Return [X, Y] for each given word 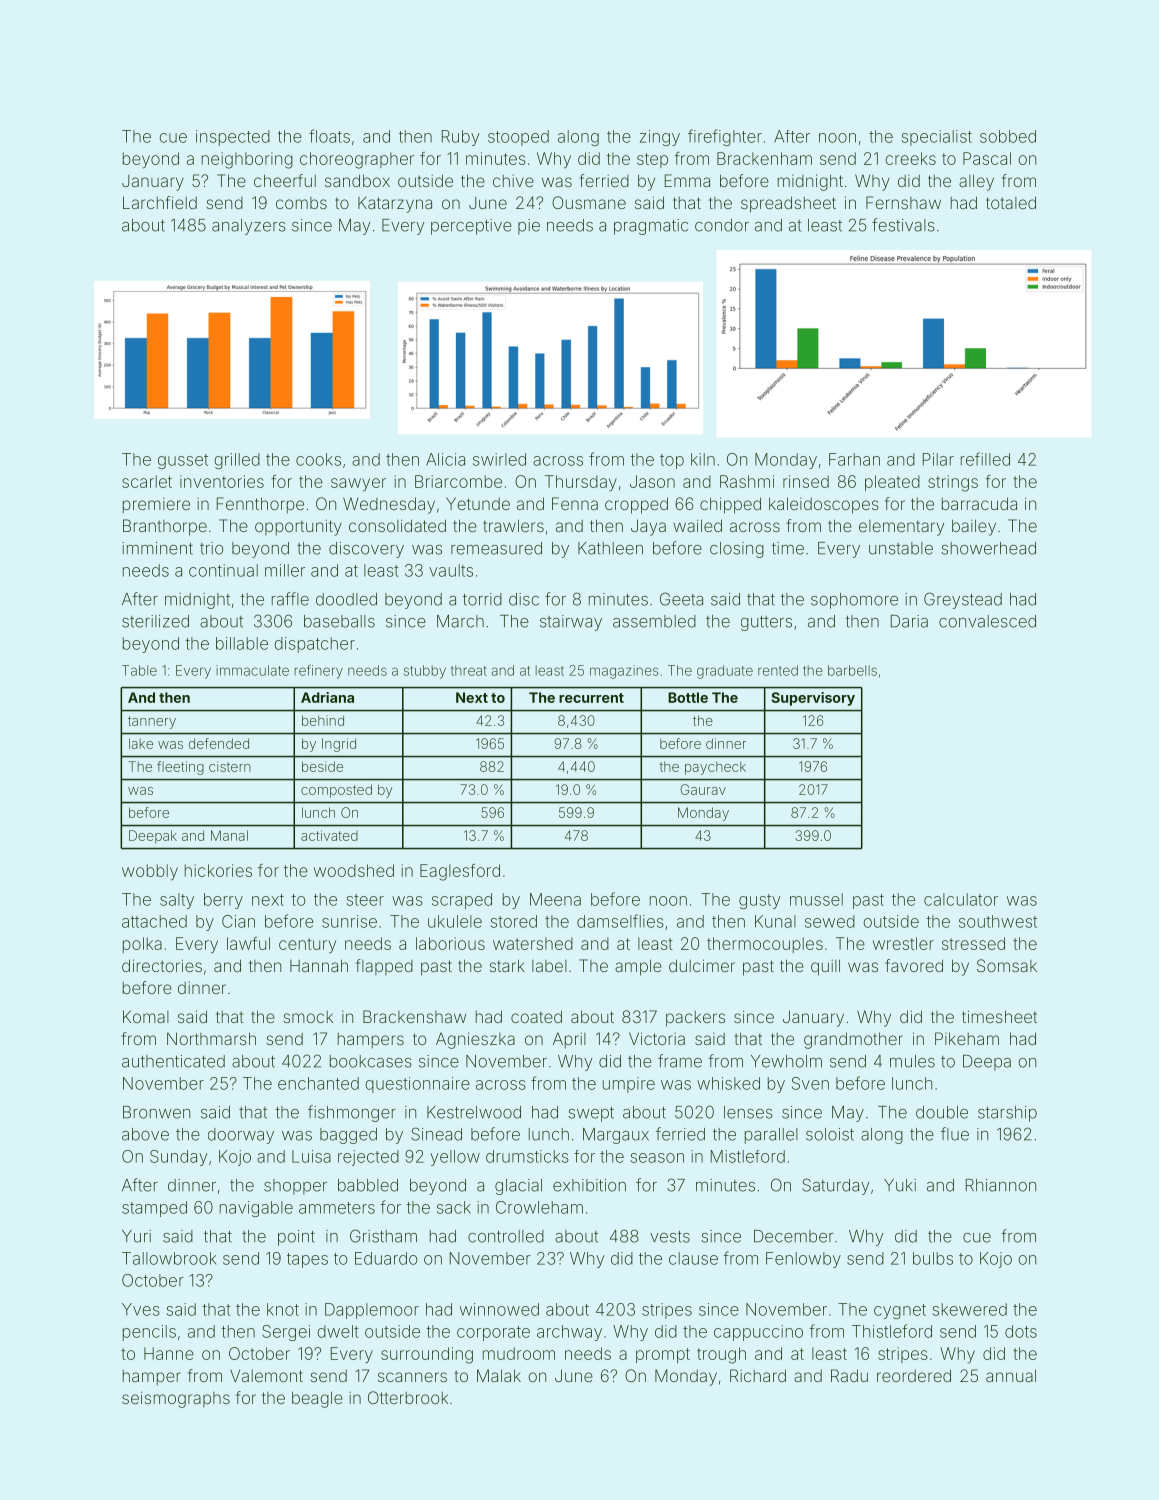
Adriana [327, 697]
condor [722, 225]
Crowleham [539, 1207]
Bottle [688, 697]
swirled [499, 459]
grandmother [853, 1040]
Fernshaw [903, 202]
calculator [961, 899]
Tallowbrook [169, 1258]
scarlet [147, 481]
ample [638, 967]
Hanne [169, 1353]
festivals [903, 225]
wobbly [150, 872]
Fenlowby [803, 1260]
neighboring [247, 160]
